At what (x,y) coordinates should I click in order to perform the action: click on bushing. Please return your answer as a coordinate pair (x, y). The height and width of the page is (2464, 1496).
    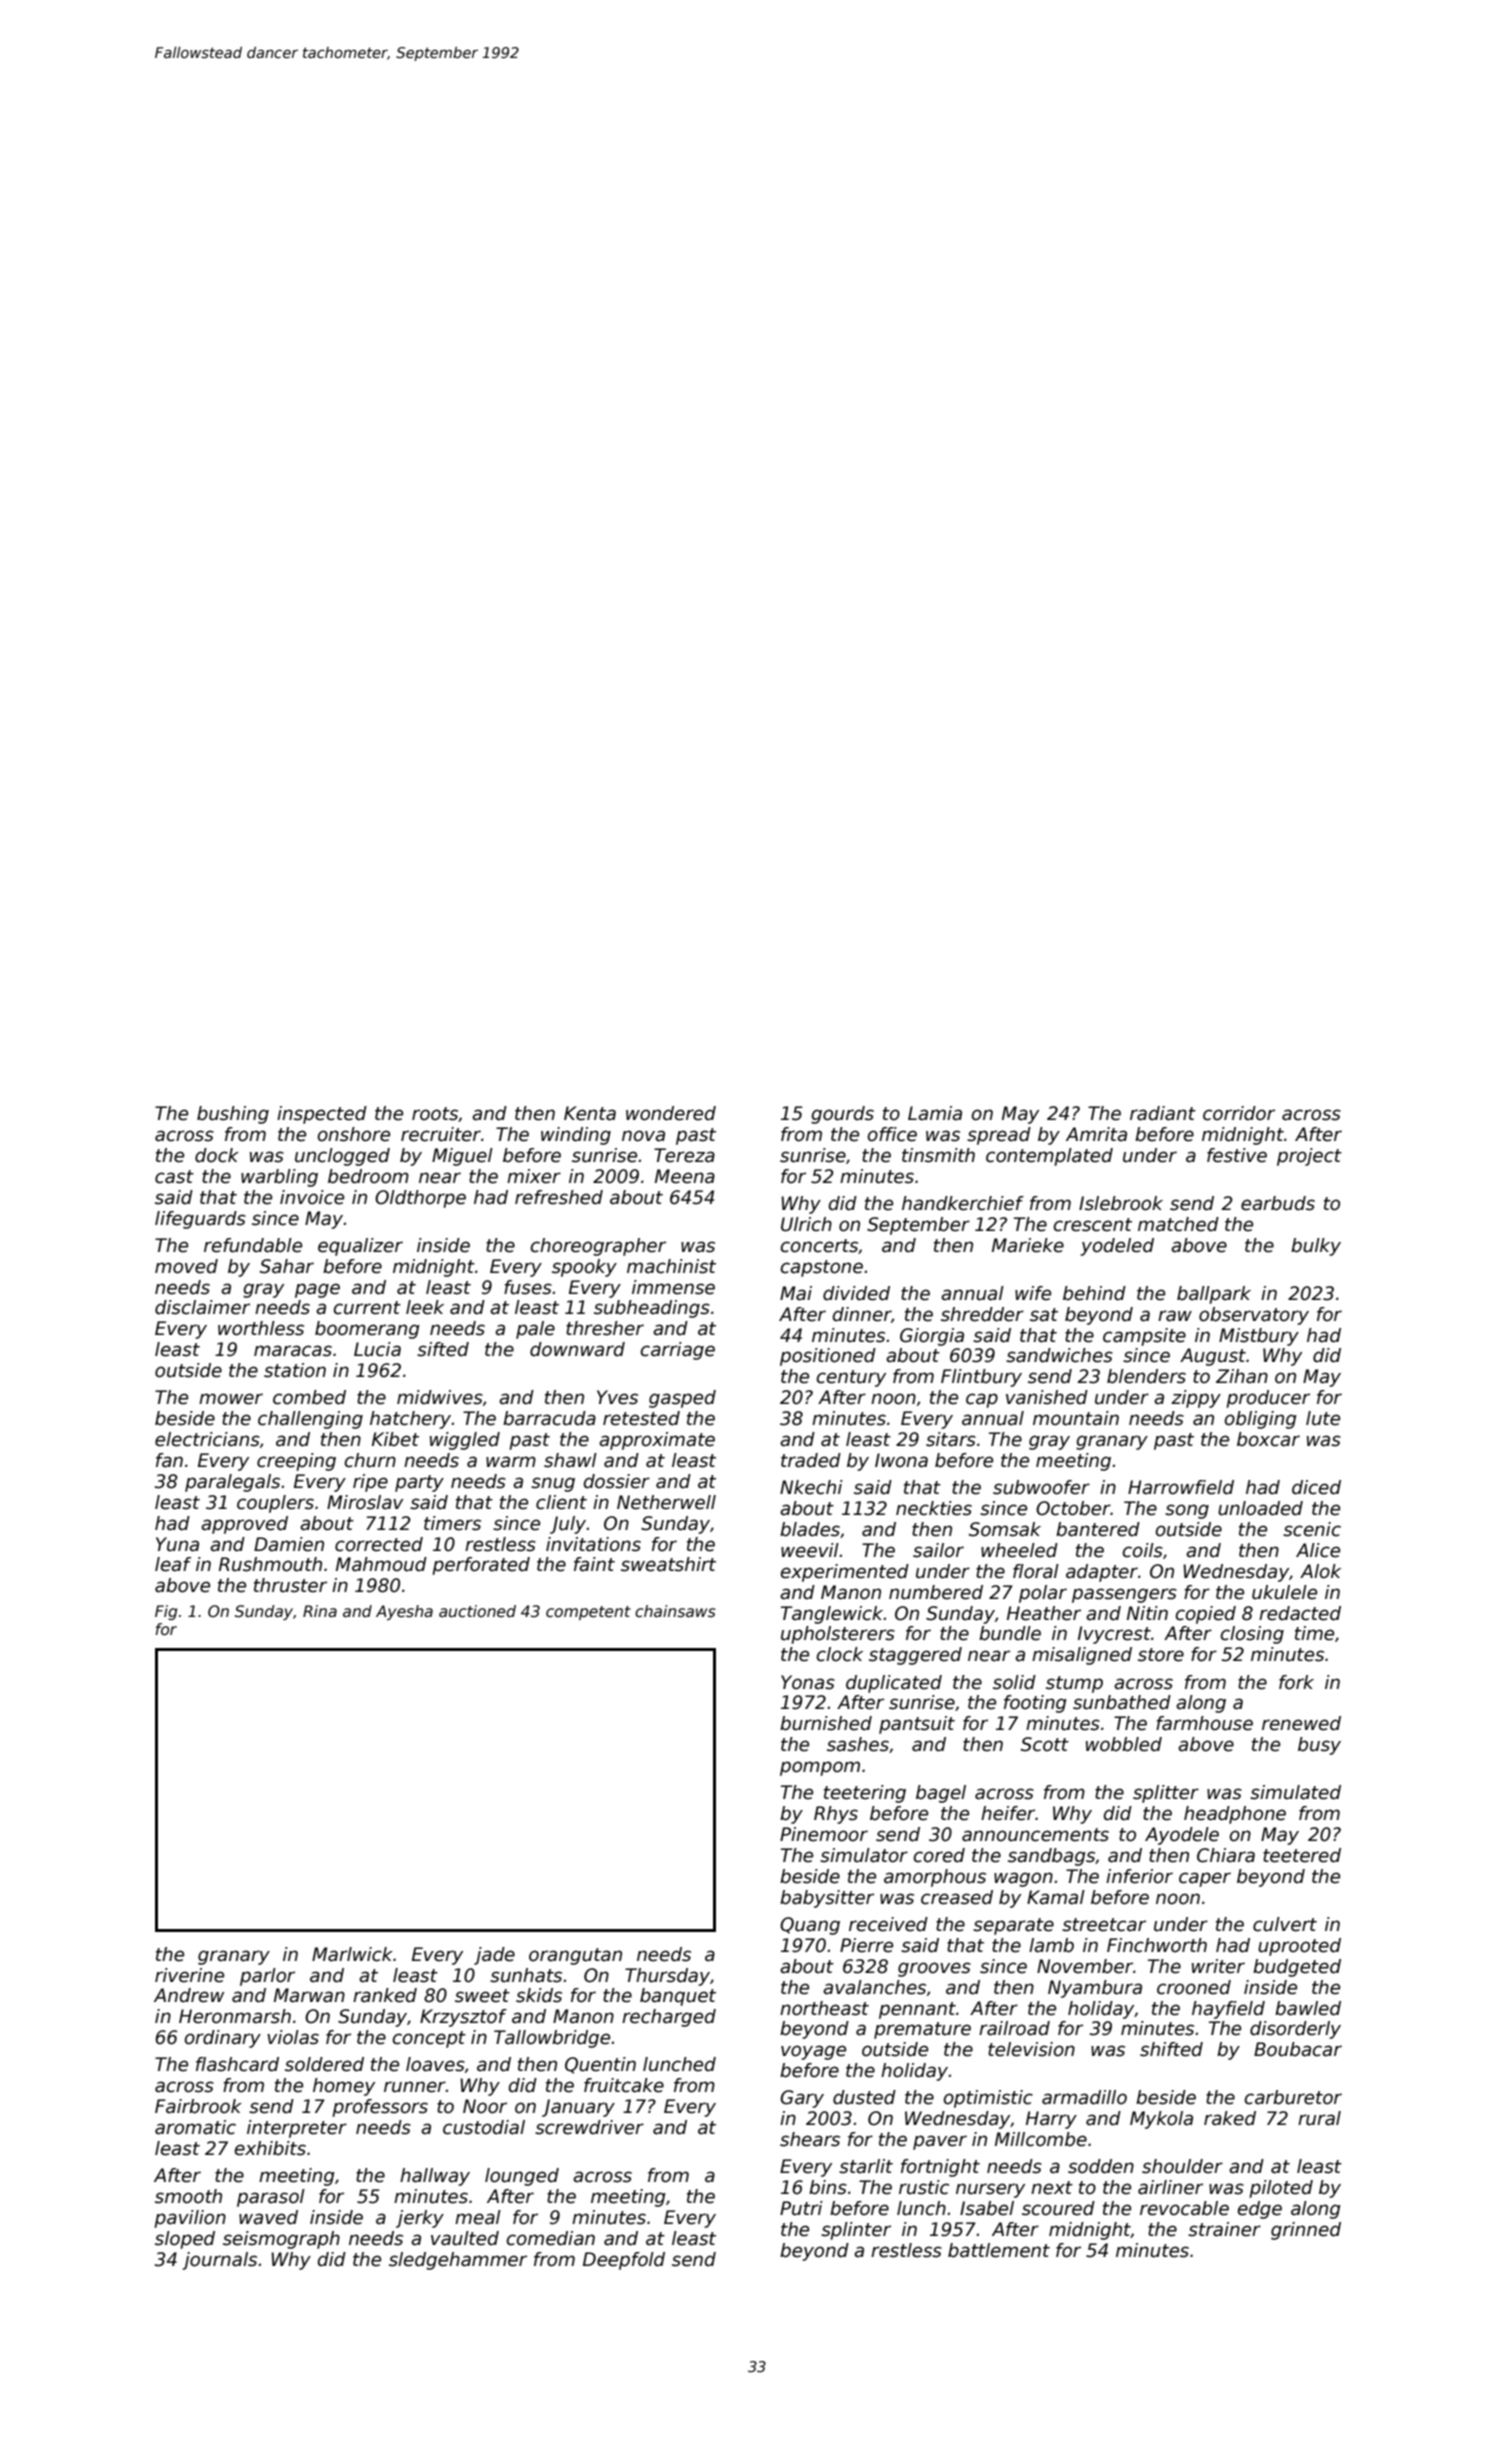
    Looking at the image, I should click on (233, 1115).
